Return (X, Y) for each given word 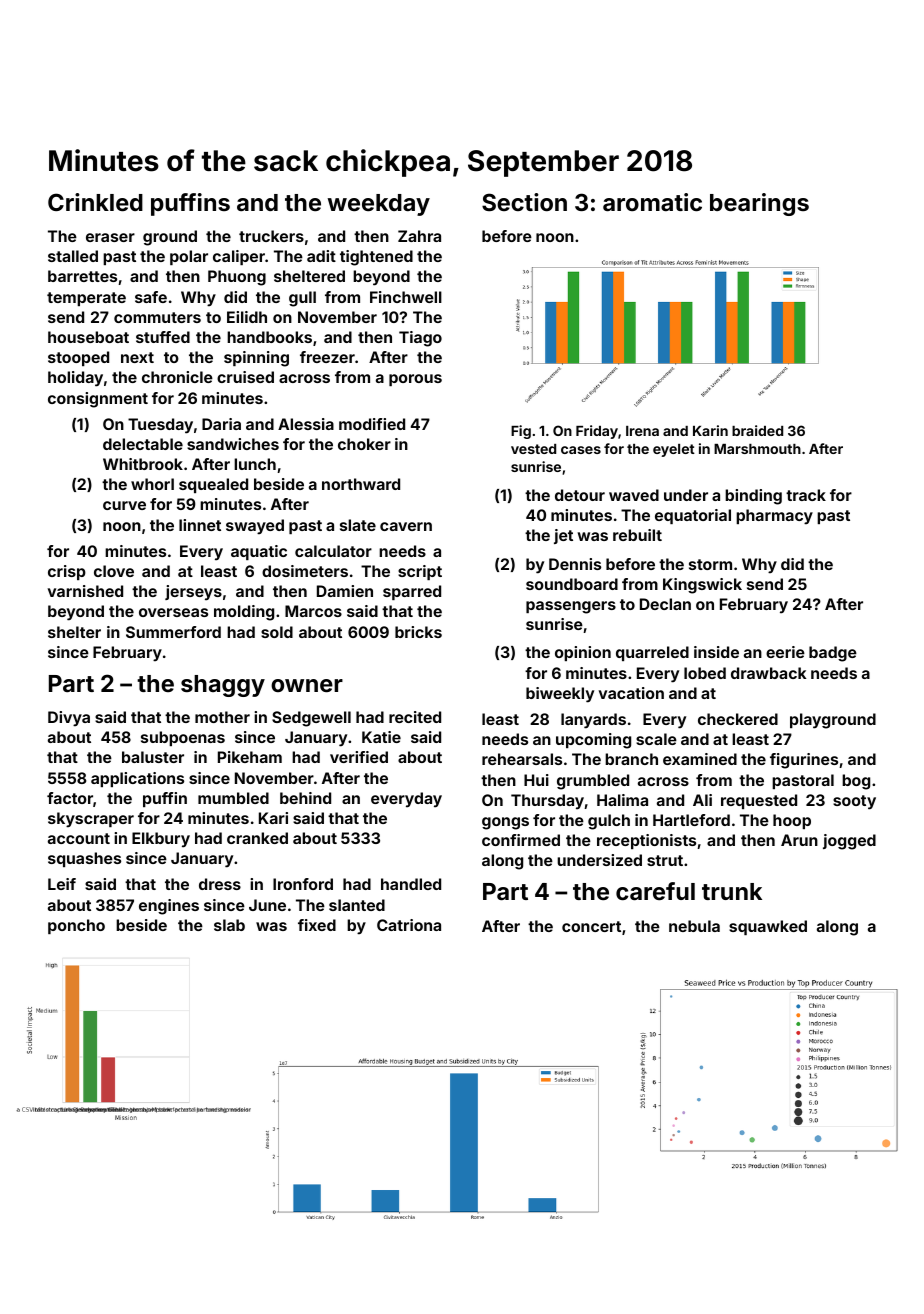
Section (524, 202)
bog (856, 782)
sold (277, 632)
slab (229, 925)
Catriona (409, 925)
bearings (759, 204)
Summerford (173, 632)
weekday (379, 205)
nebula (694, 926)
